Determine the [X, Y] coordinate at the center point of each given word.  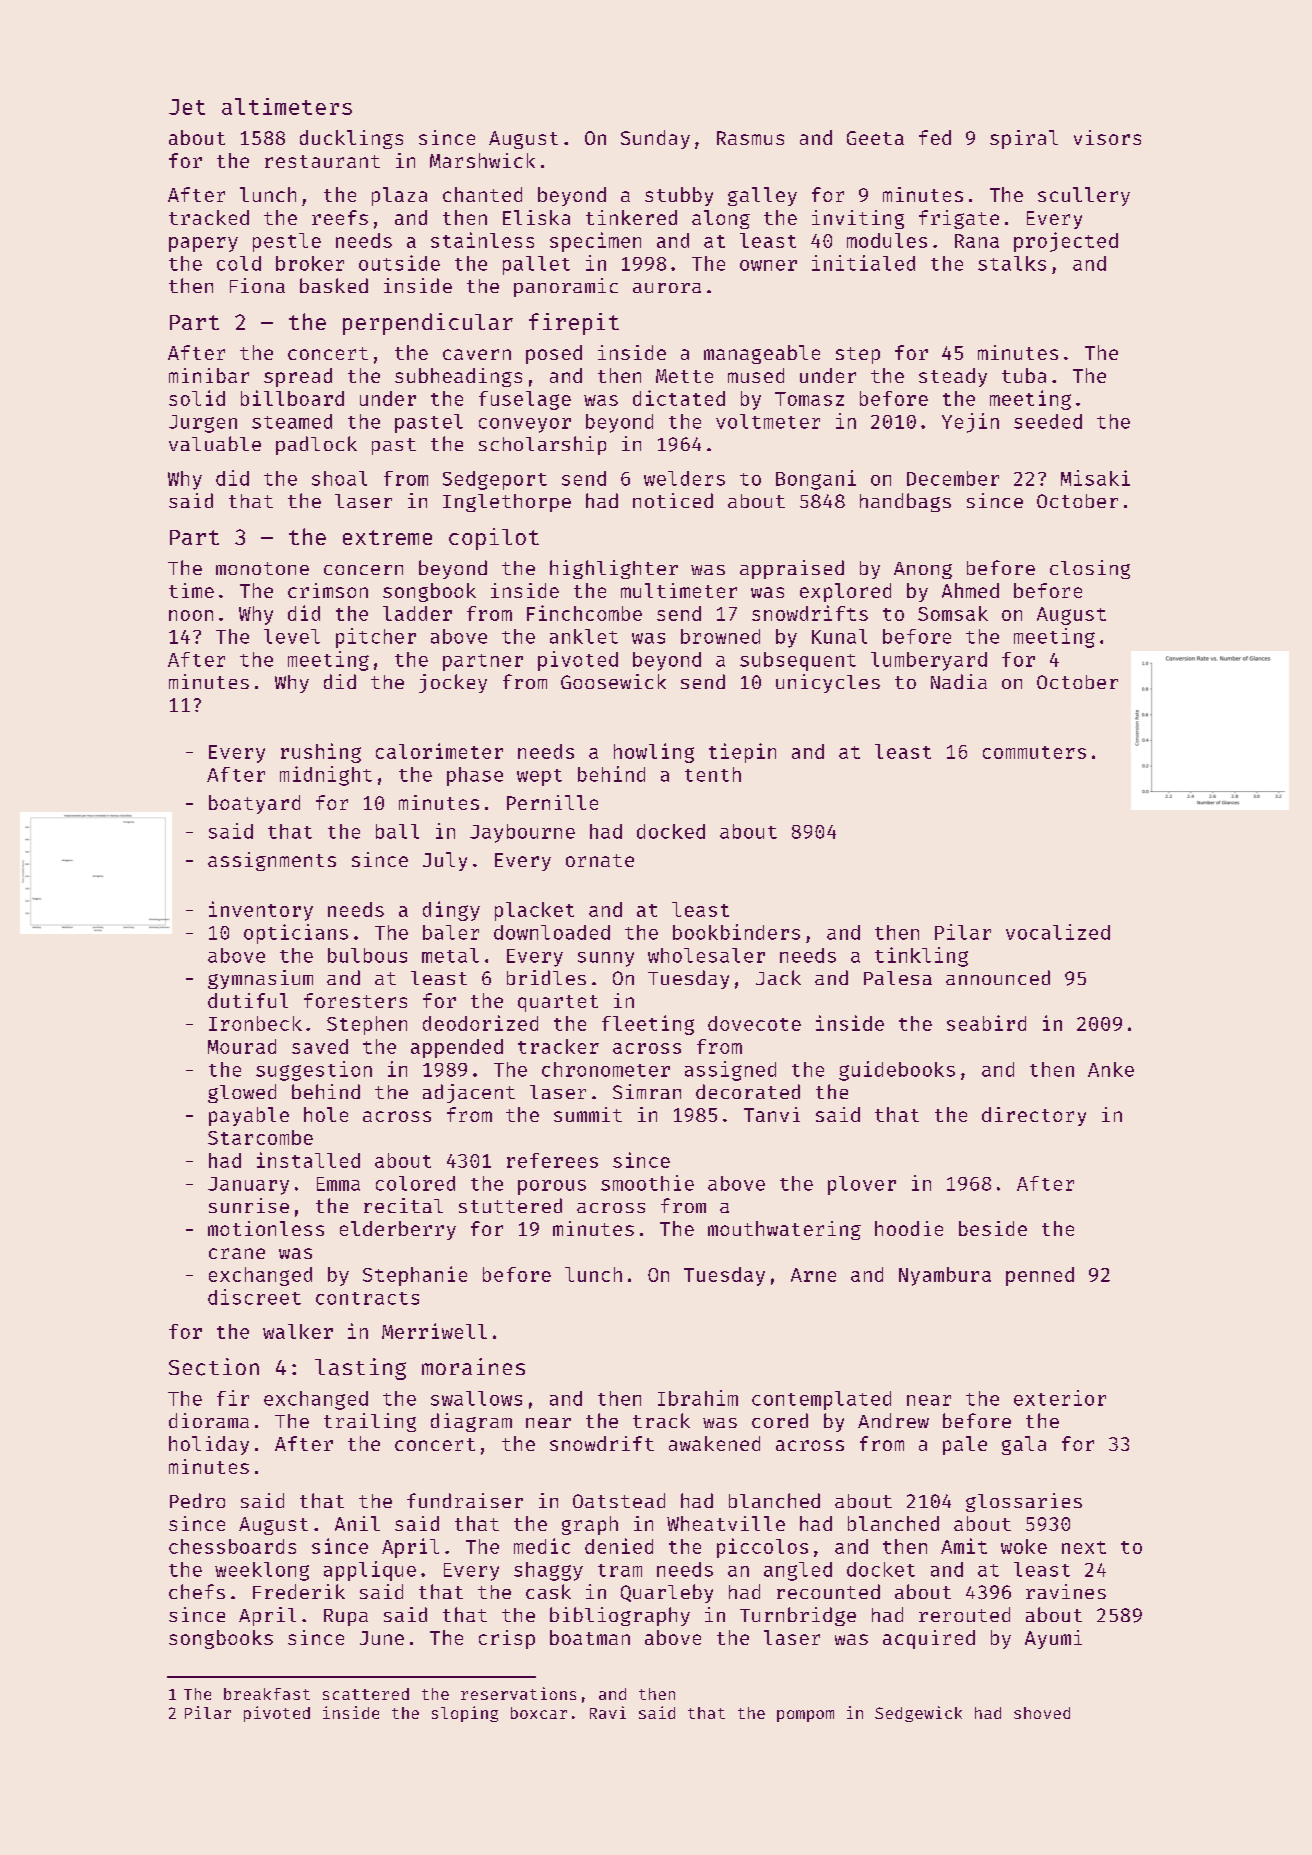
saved [320, 1046]
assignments [272, 861]
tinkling [921, 957]
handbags [905, 502]
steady [953, 377]
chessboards [232, 1546]
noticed [673, 500]
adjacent [469, 1093]
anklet [584, 636]
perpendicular [428, 324]
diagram [471, 1422]
